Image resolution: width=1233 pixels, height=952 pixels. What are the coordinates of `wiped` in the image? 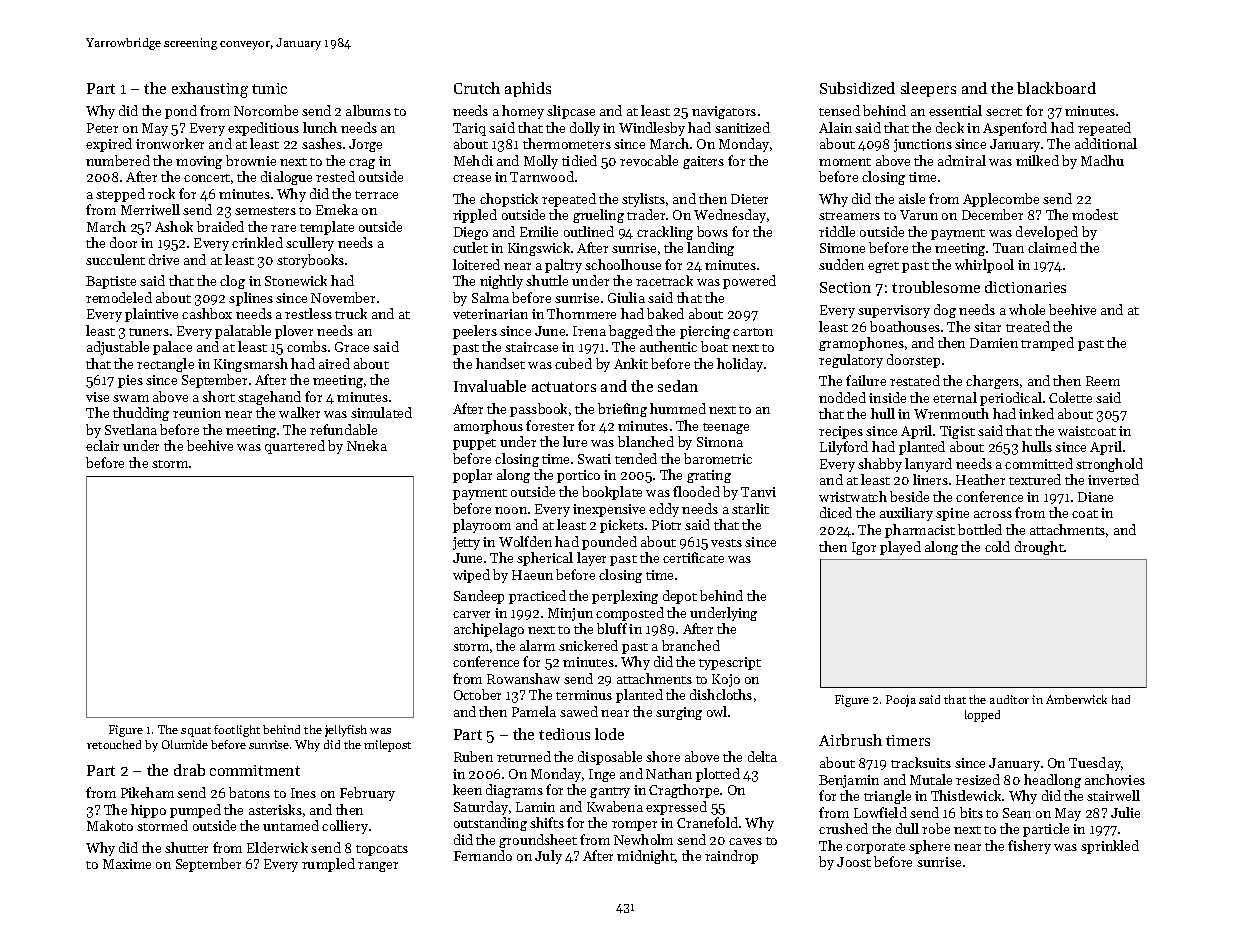 It's located at (471, 576).
